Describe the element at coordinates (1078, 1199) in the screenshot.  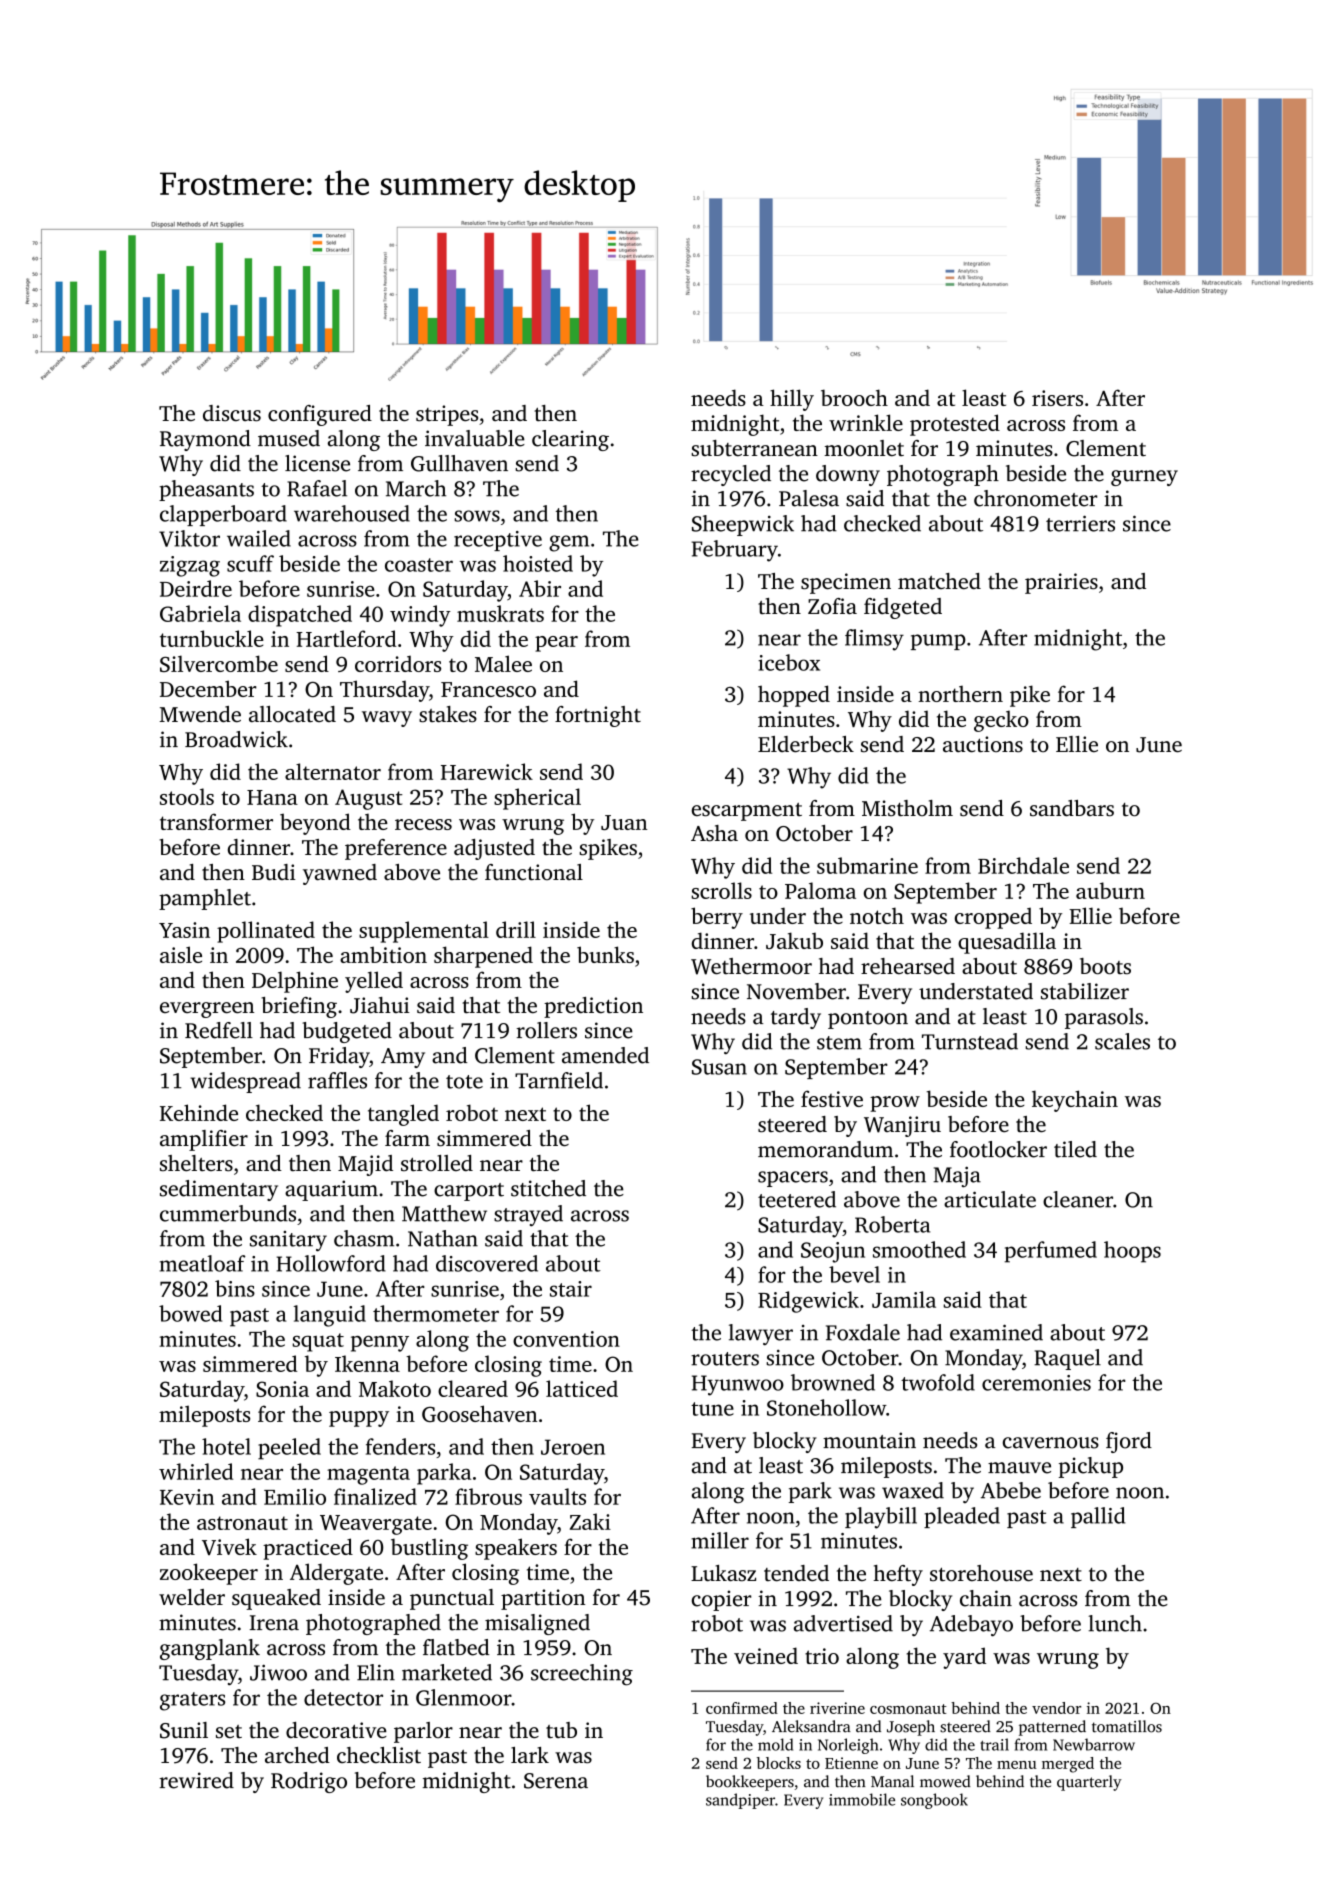
I see `cleaner` at that location.
